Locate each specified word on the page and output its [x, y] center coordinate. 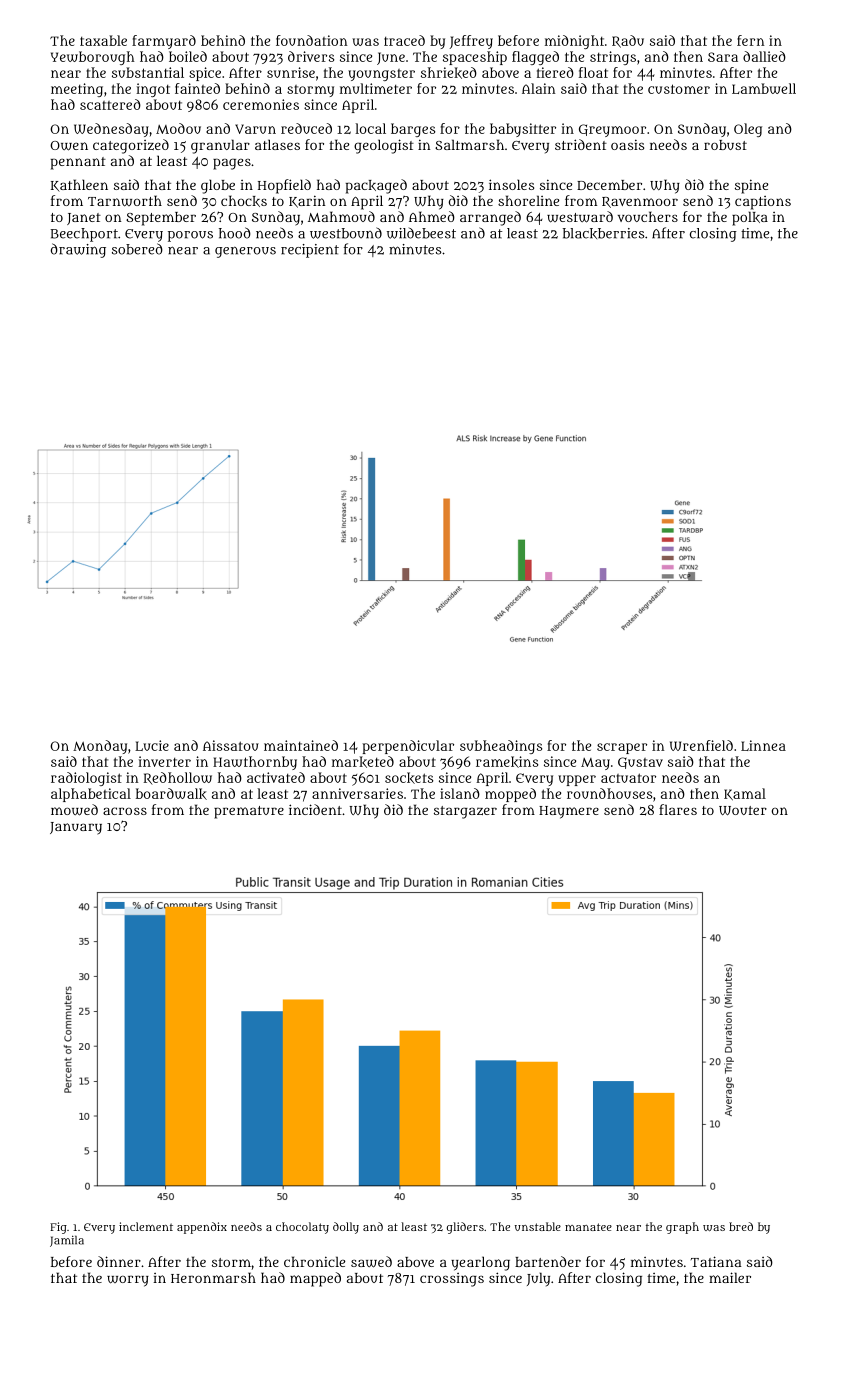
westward [580, 217]
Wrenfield [701, 745]
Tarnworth [125, 201]
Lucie [152, 745]
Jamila [67, 1241]
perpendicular [408, 747]
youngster [381, 75]
